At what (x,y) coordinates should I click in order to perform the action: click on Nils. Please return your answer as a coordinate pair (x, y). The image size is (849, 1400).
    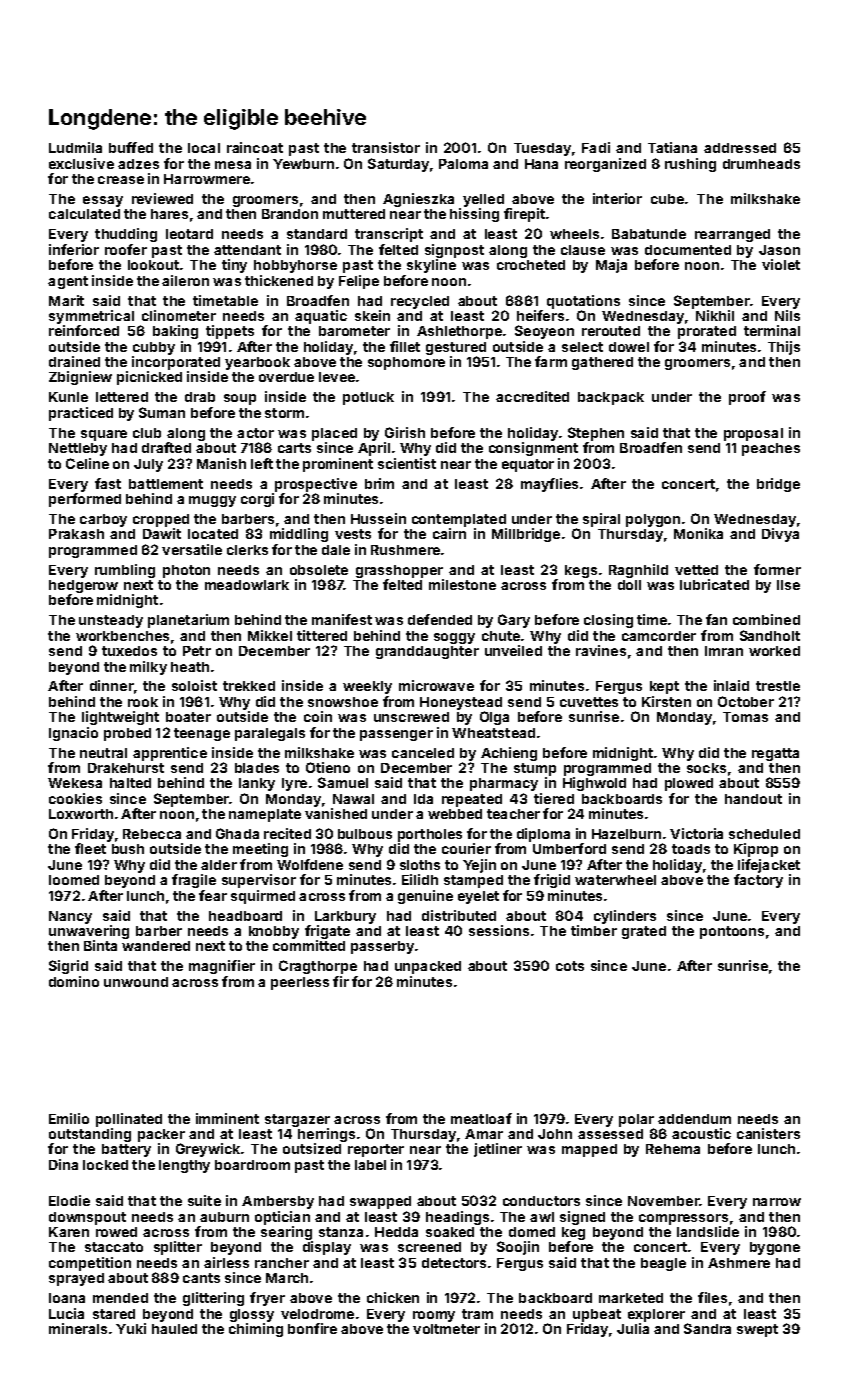
    Looking at the image, I should click on (787, 315).
